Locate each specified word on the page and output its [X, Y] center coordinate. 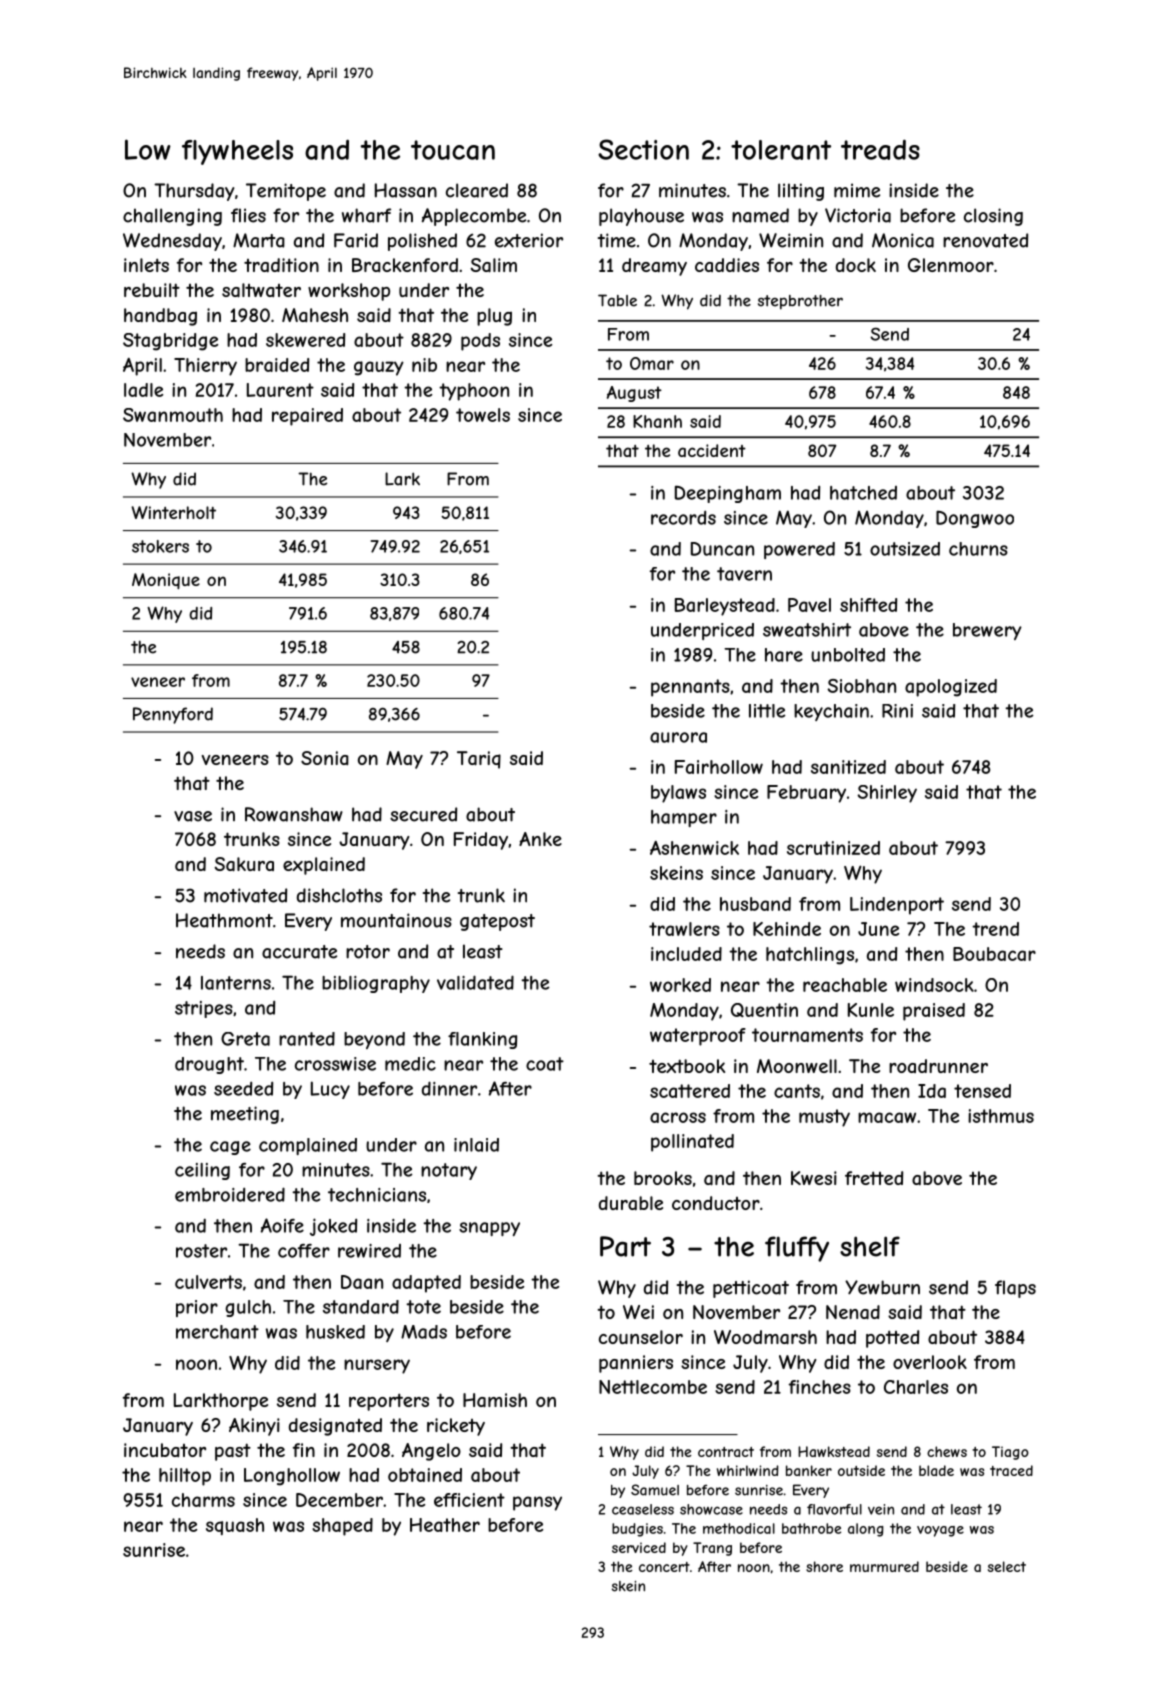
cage [230, 1148]
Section [643, 149]
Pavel [809, 605]
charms [203, 1500]
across [678, 1117]
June [878, 929]
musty [824, 1118]
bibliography [376, 984]
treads [880, 149]
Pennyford [173, 715]
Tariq [479, 760]
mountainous [396, 920]
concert [664, 1567]
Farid [356, 240]
